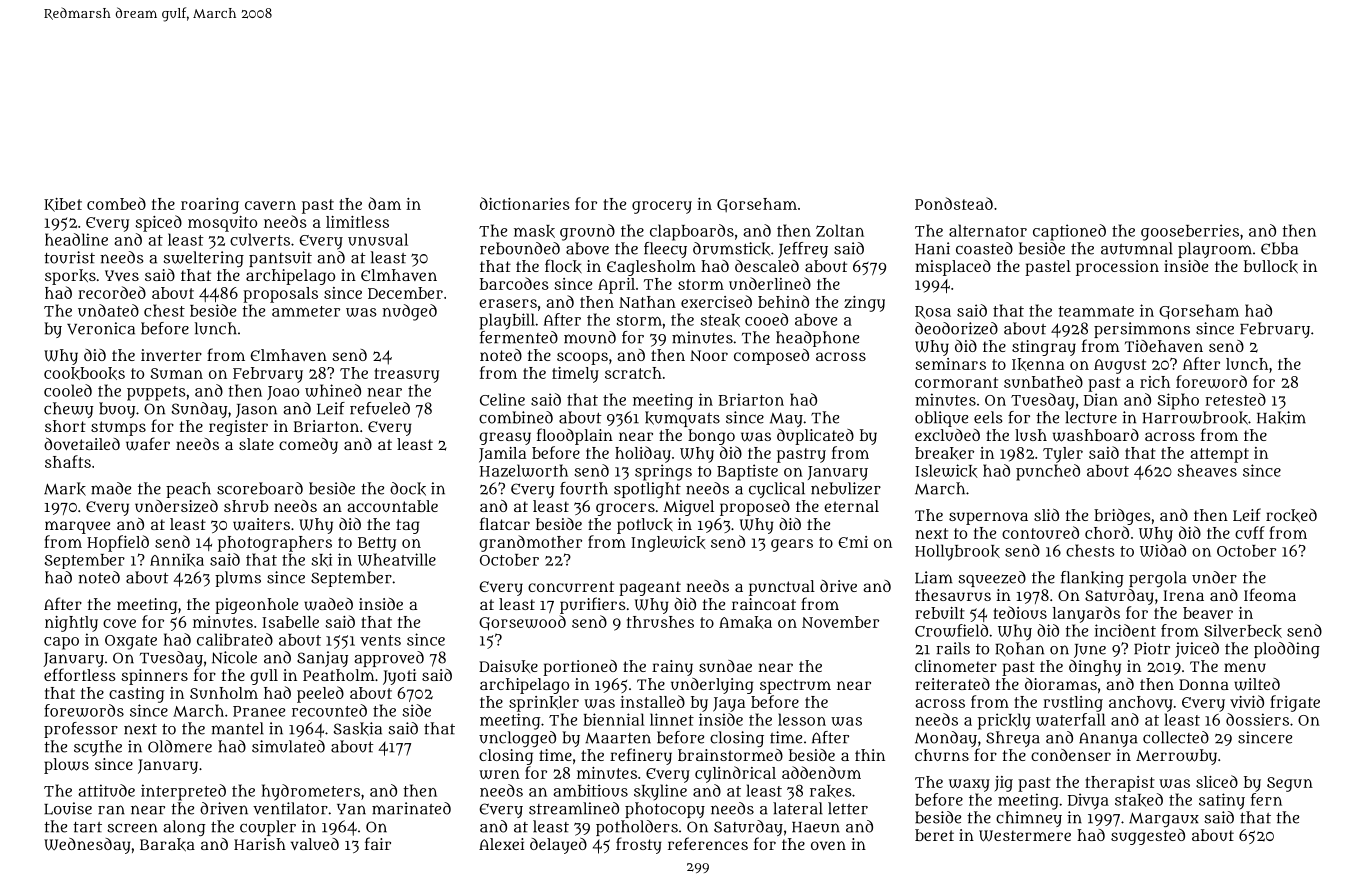 The image size is (1372, 887). Describe the element at coordinates (817, 339) in the document. I see `headphone` at that location.
